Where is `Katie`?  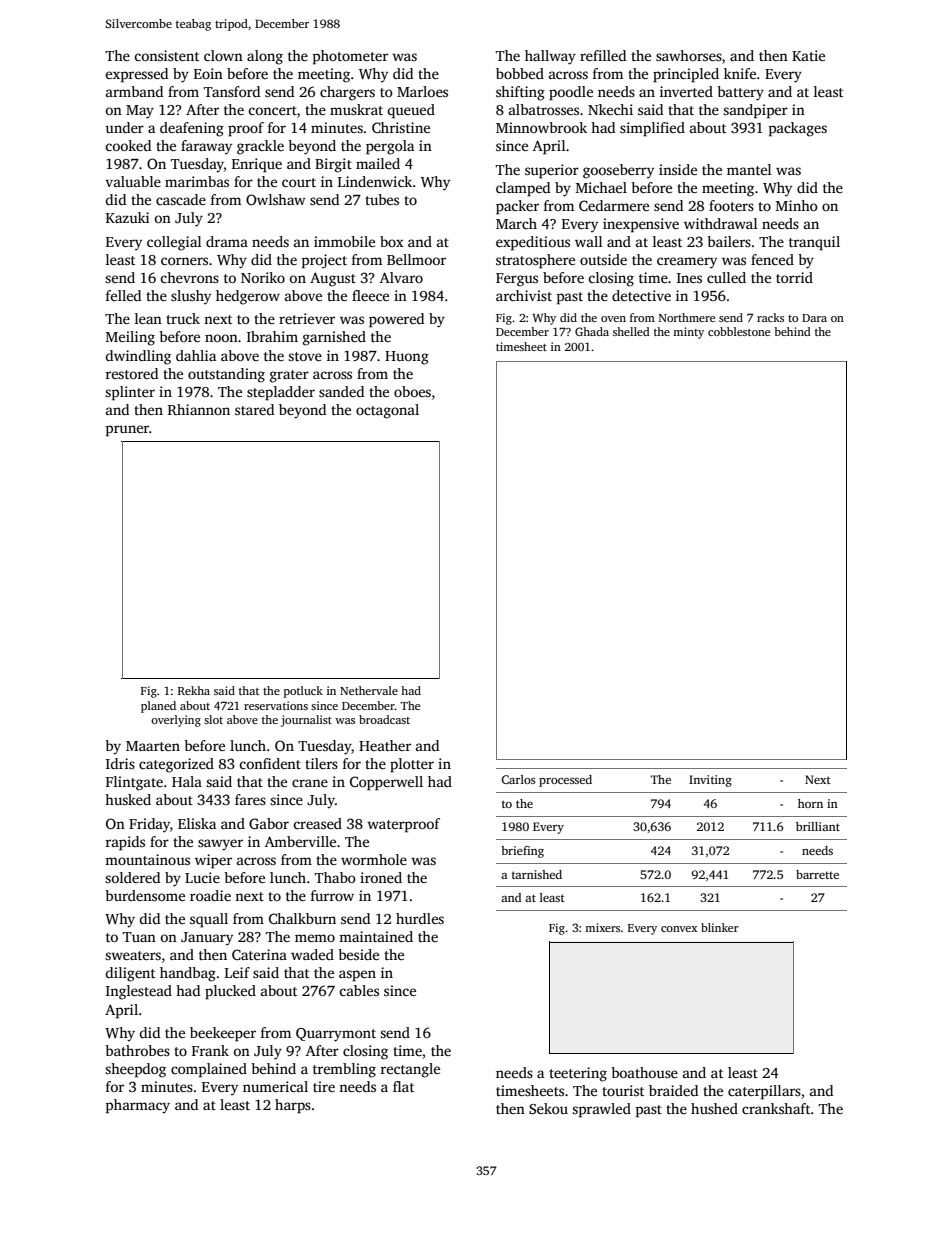 Katie is located at coordinates (808, 55).
